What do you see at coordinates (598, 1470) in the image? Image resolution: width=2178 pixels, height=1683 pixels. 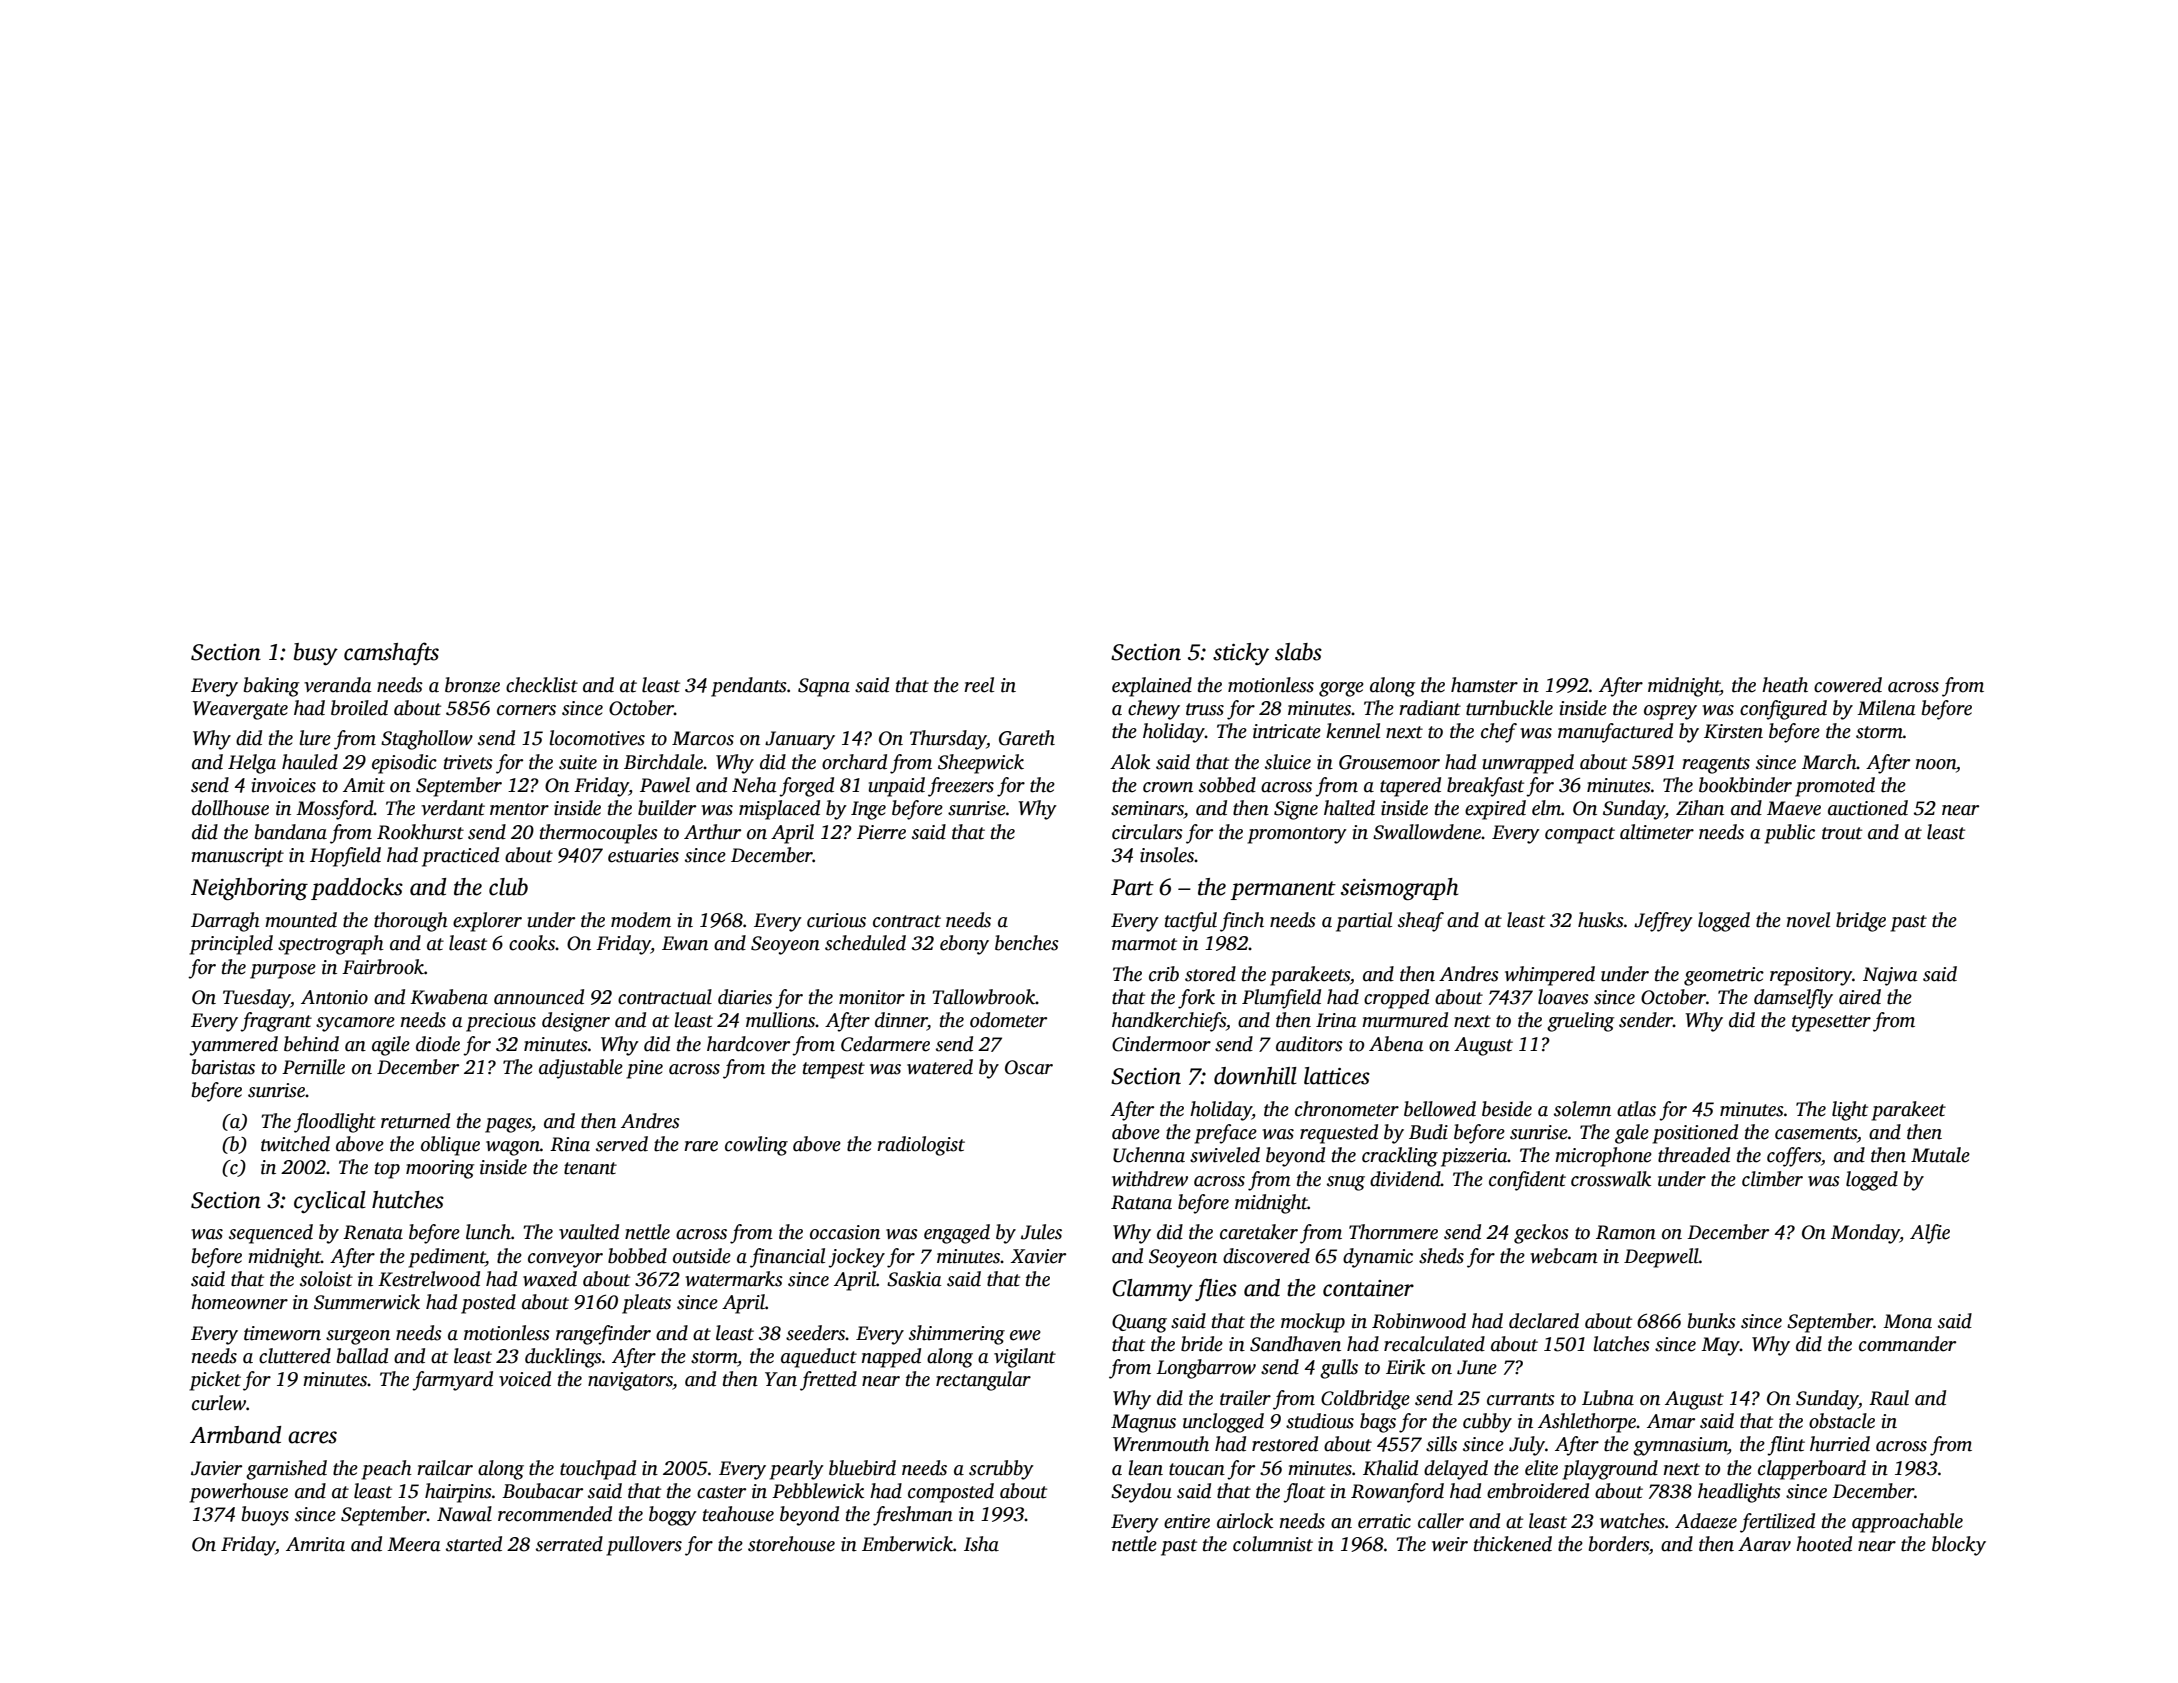 I see `touchpad` at bounding box center [598, 1470].
